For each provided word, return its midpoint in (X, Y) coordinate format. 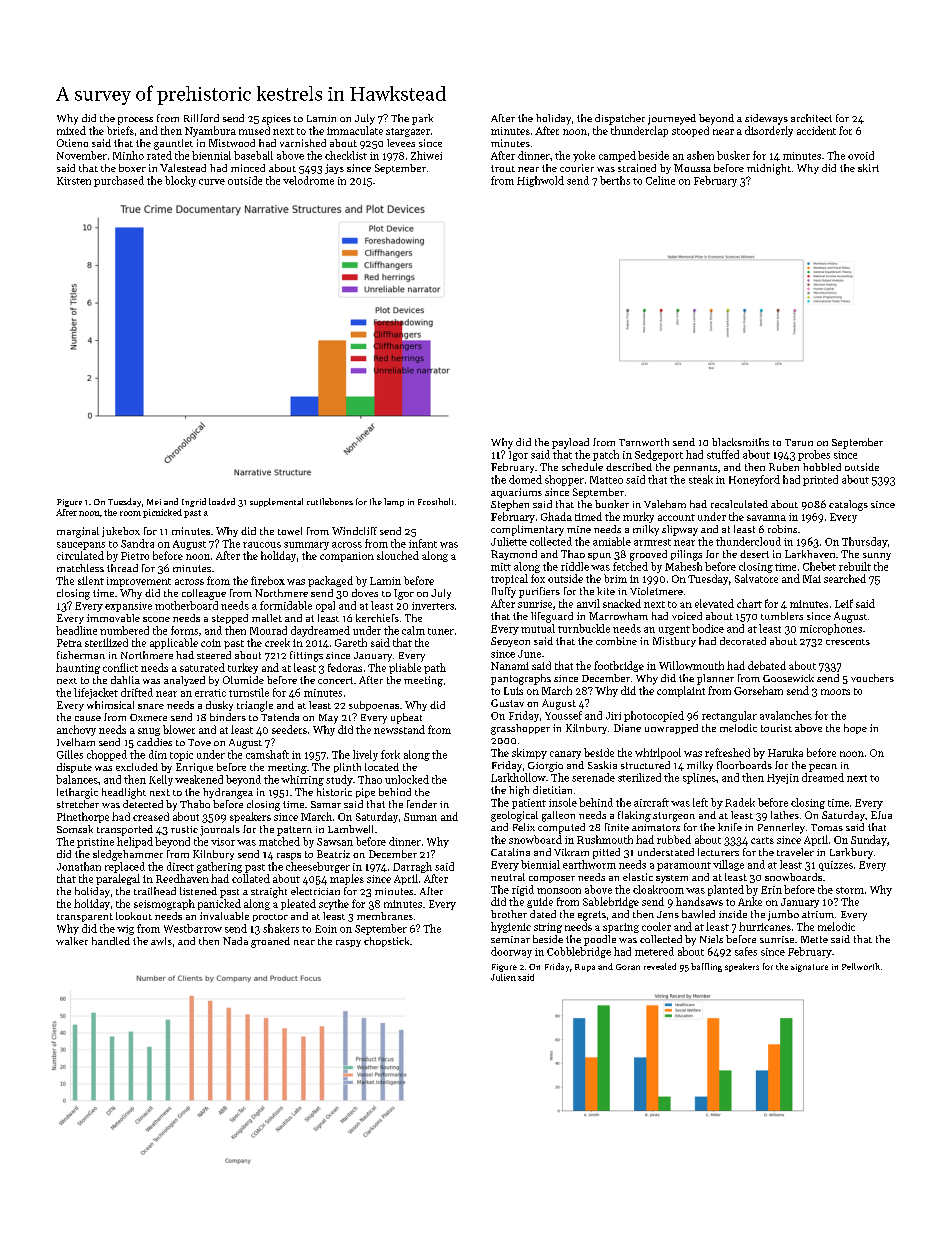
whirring (302, 780)
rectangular (729, 716)
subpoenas (374, 706)
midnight (769, 169)
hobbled (822, 467)
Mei (154, 502)
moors (835, 692)
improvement (139, 582)
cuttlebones (330, 501)
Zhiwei (426, 155)
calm (413, 630)
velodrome (308, 180)
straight (269, 892)
